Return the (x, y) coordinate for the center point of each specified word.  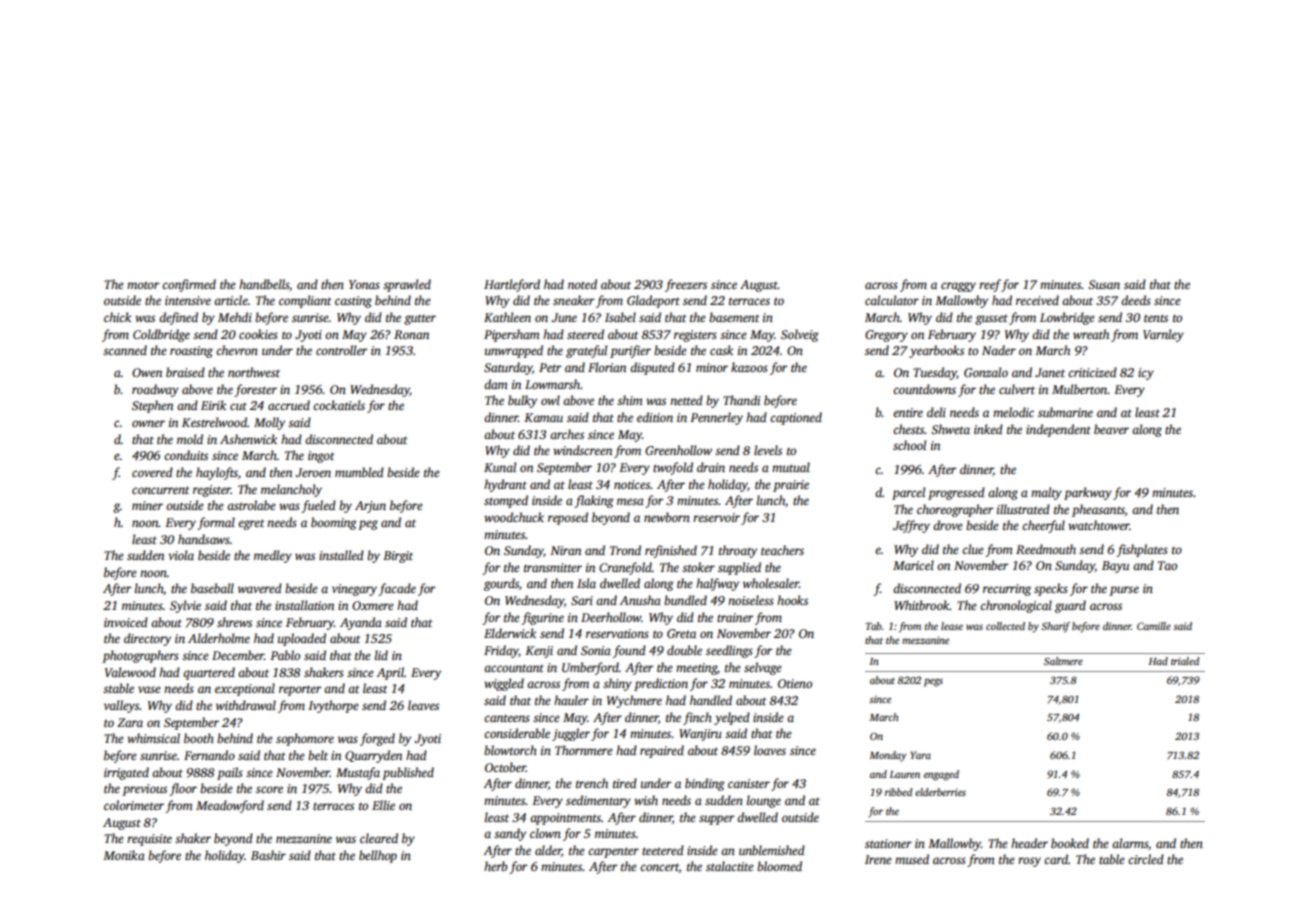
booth (199, 738)
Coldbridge (161, 335)
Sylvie (185, 606)
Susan (1104, 284)
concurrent (161, 490)
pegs (933, 682)
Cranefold (625, 568)
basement (734, 317)
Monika (124, 855)
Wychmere (634, 701)
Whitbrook (922, 605)
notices (632, 484)
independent (1058, 430)
